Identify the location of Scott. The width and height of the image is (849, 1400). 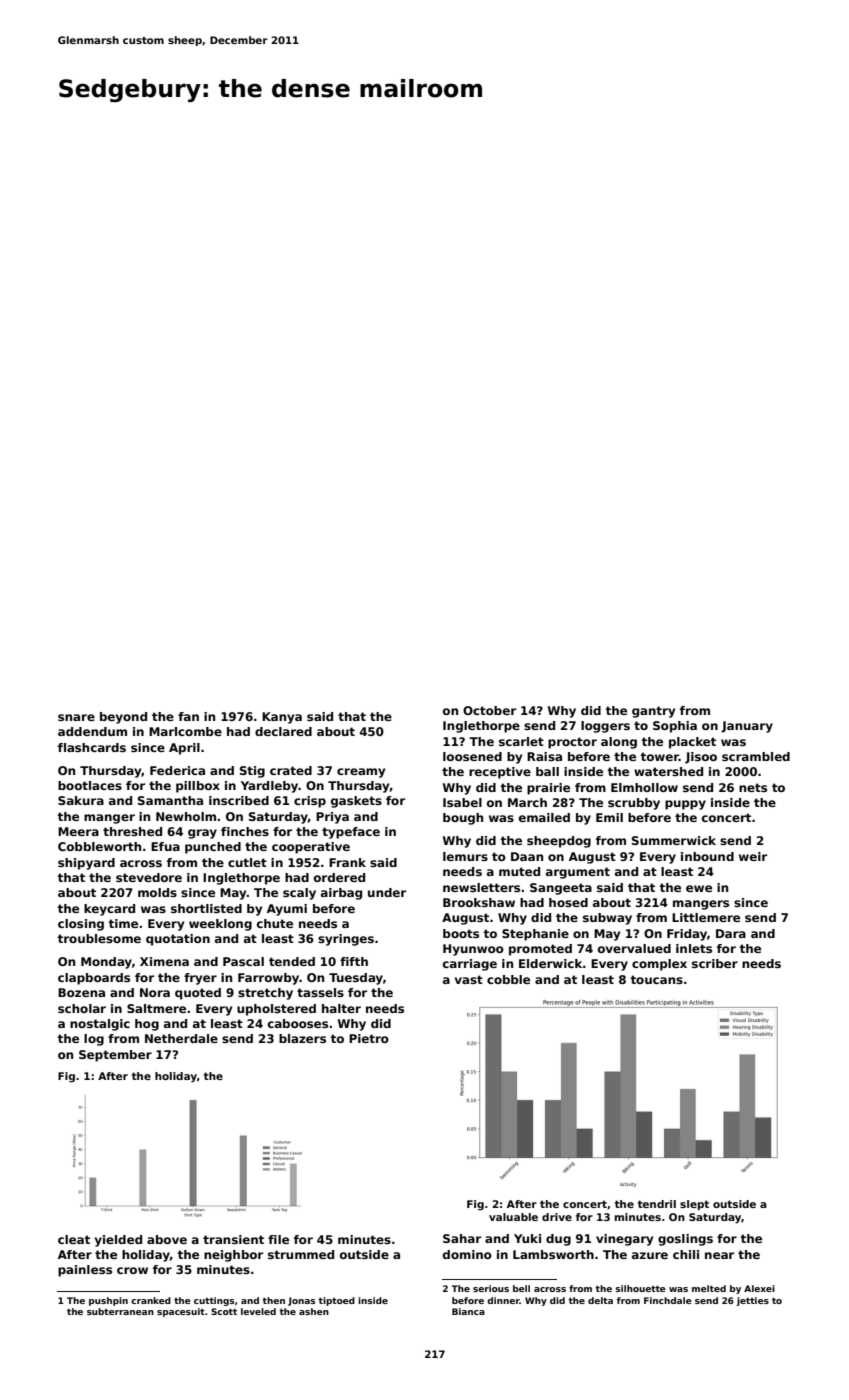
(224, 1311).
